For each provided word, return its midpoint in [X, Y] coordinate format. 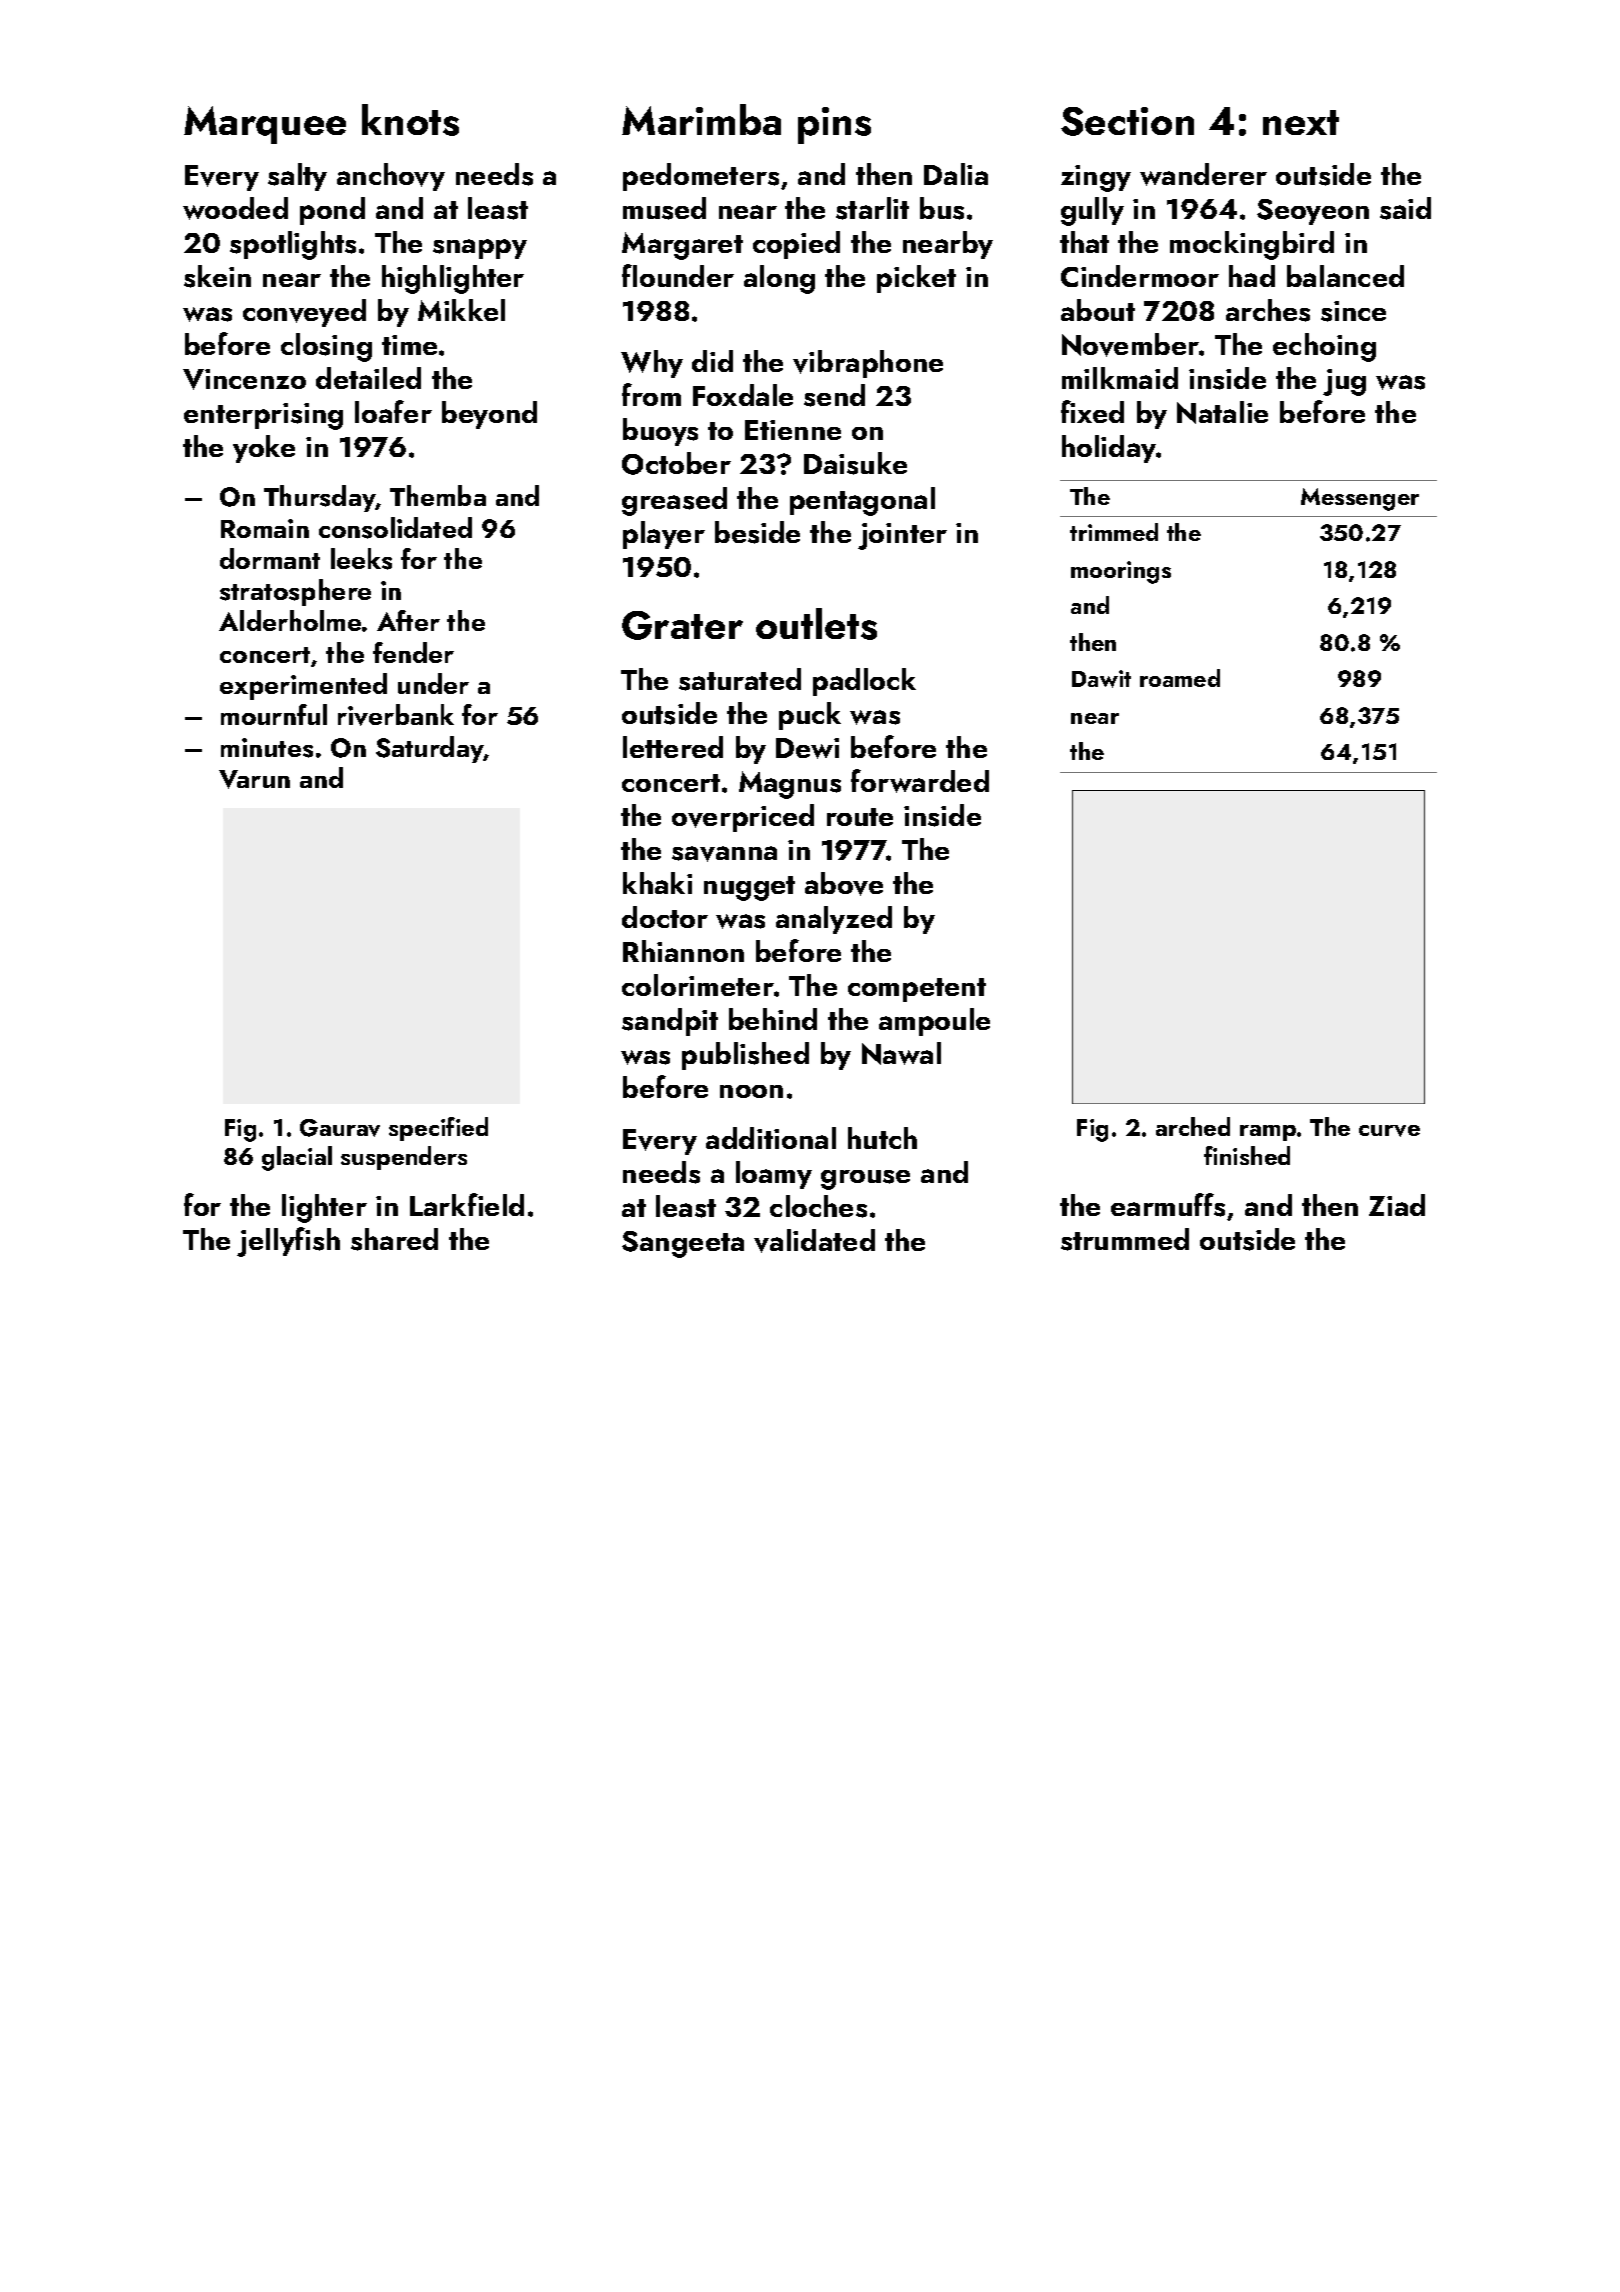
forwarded [920, 781]
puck [810, 716]
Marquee [265, 125]
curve [1389, 1131]
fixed [1092, 411]
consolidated [395, 528]
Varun [254, 779]
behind [773, 1019]
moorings [1121, 572]
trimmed [1114, 532]
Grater [682, 625]
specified [438, 1129]
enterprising [263, 416]
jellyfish [288, 1242]
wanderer [1203, 174]
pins [834, 125]
